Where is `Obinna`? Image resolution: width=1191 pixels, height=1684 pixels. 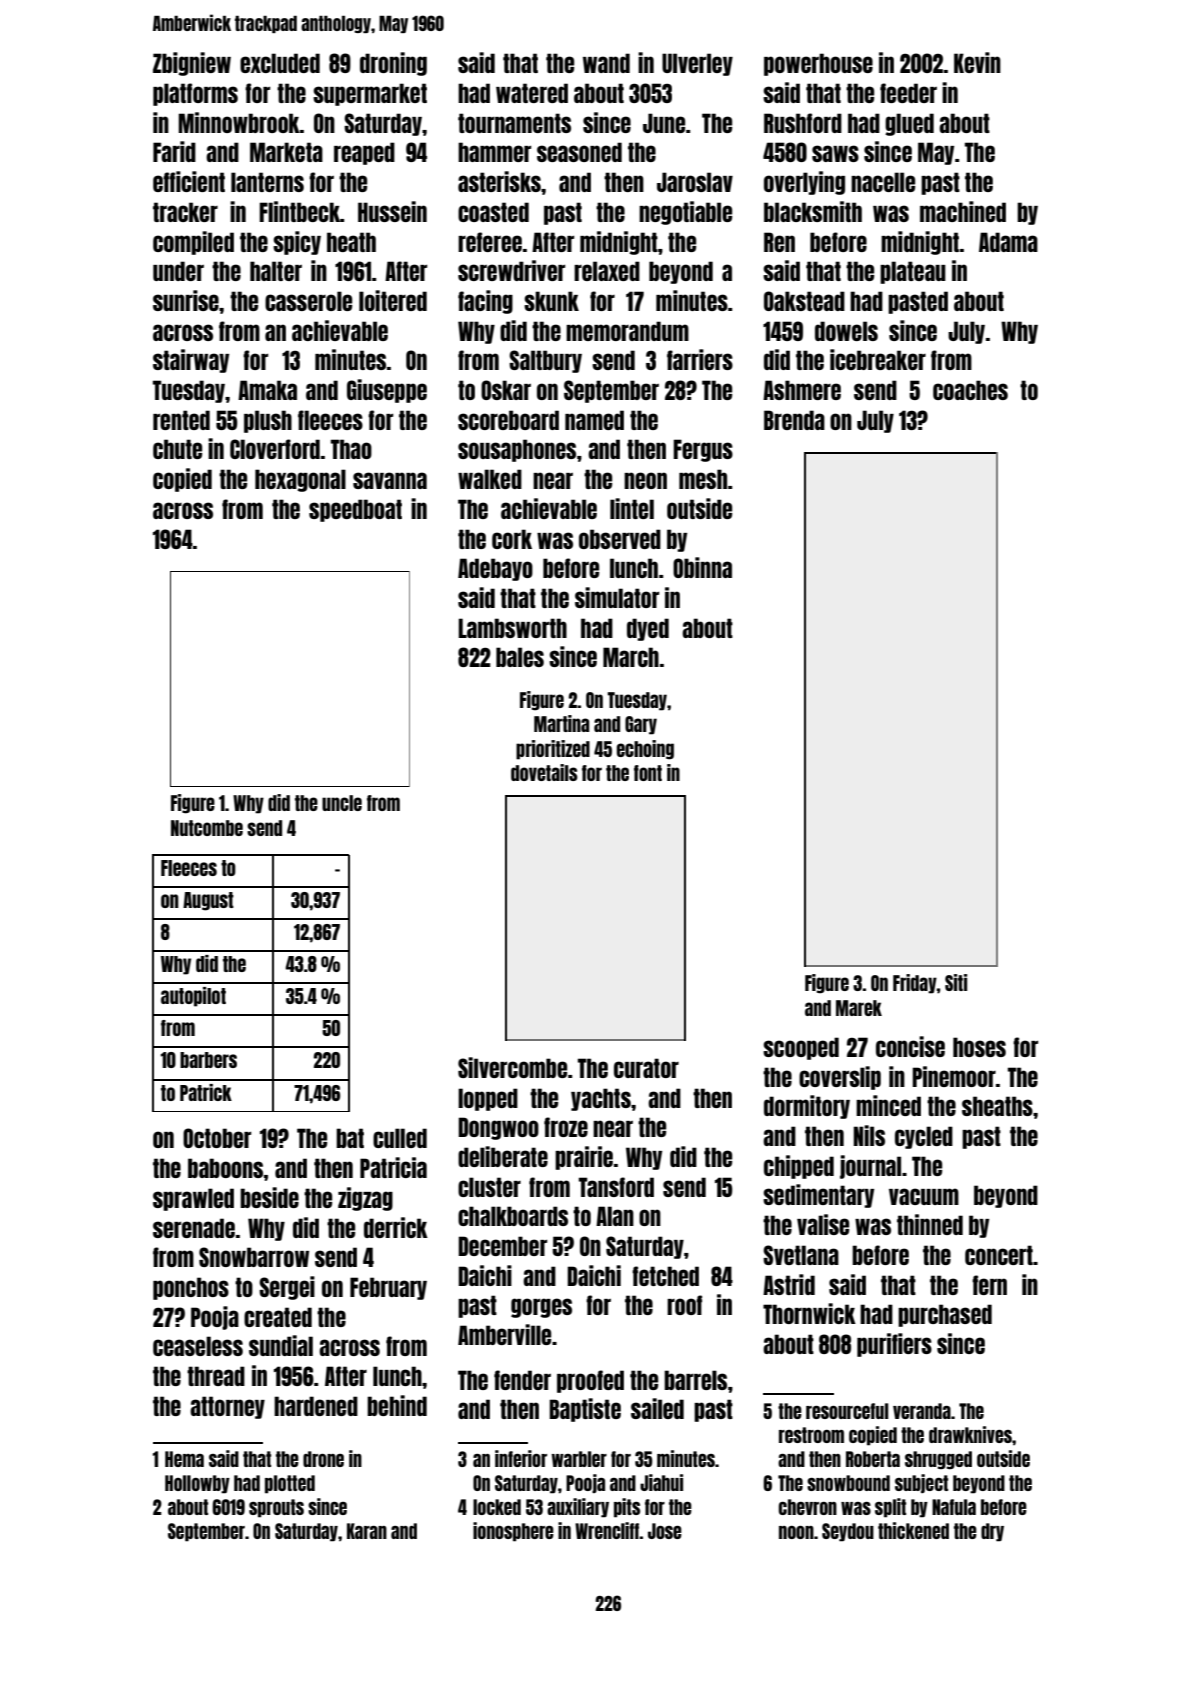 Obinna is located at coordinates (702, 567).
